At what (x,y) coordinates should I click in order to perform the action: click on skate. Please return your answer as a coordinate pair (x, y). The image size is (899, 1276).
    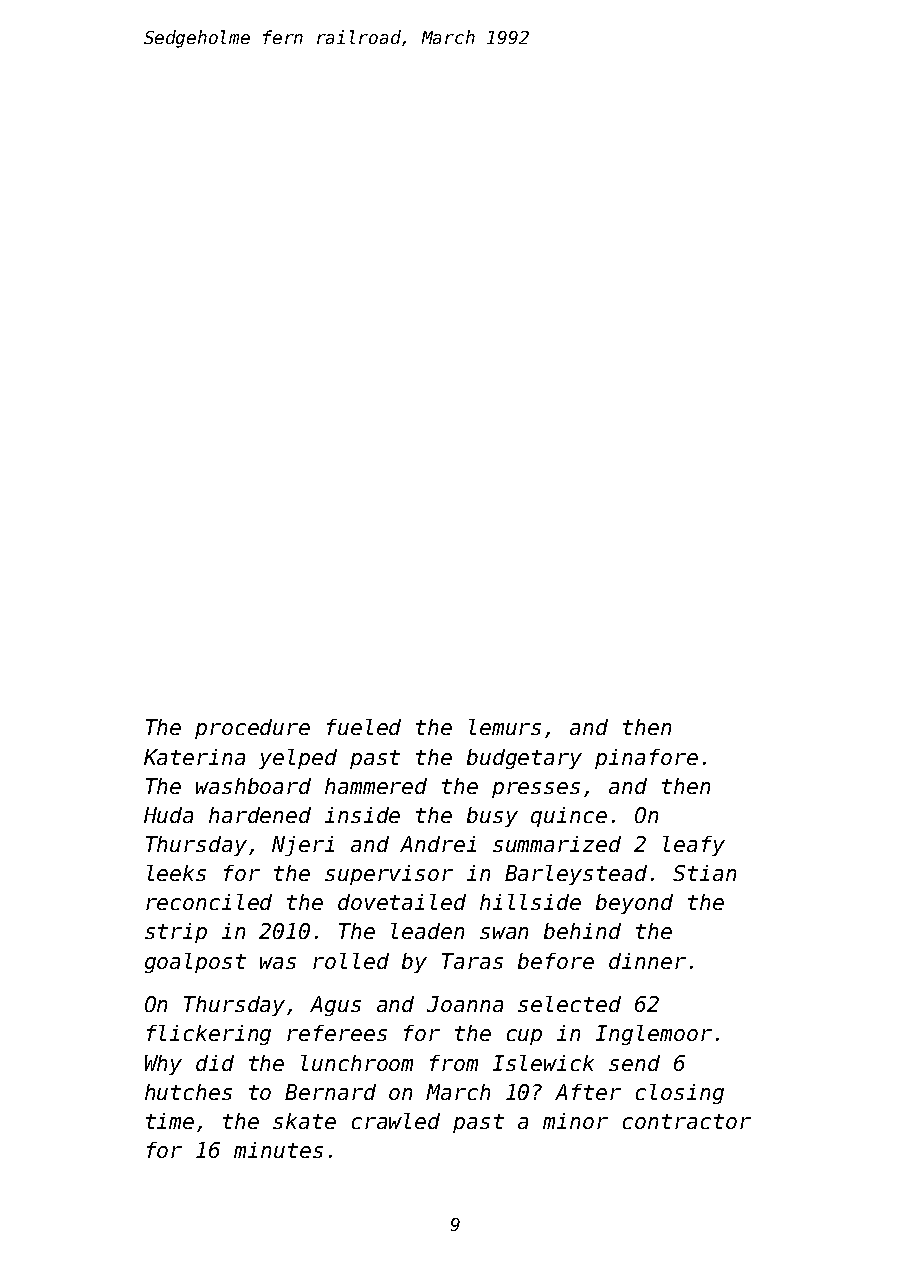
    Looking at the image, I should click on (304, 1121).
